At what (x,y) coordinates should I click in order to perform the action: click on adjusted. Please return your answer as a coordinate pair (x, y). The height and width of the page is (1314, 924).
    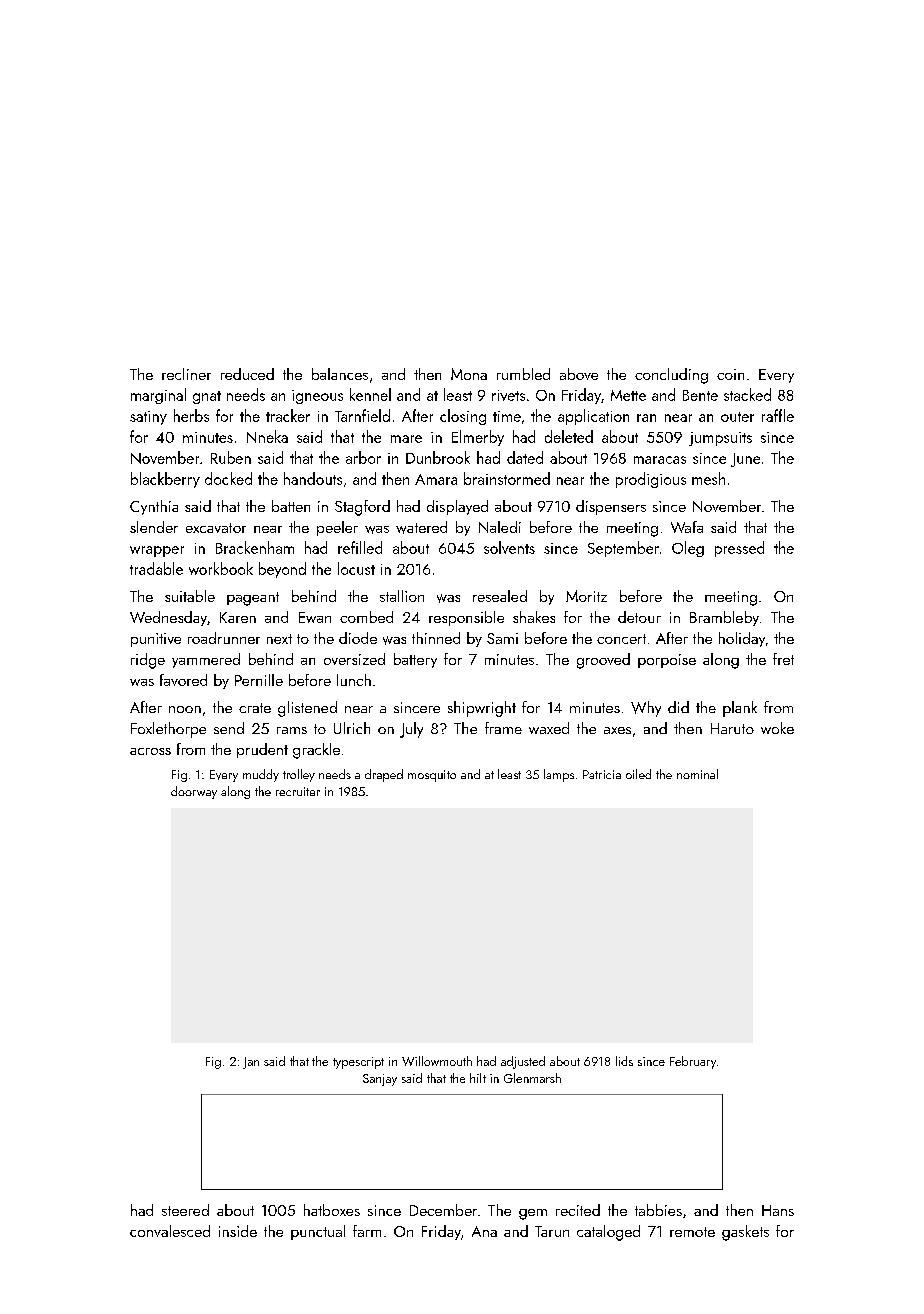
    Looking at the image, I should click on (523, 1062).
